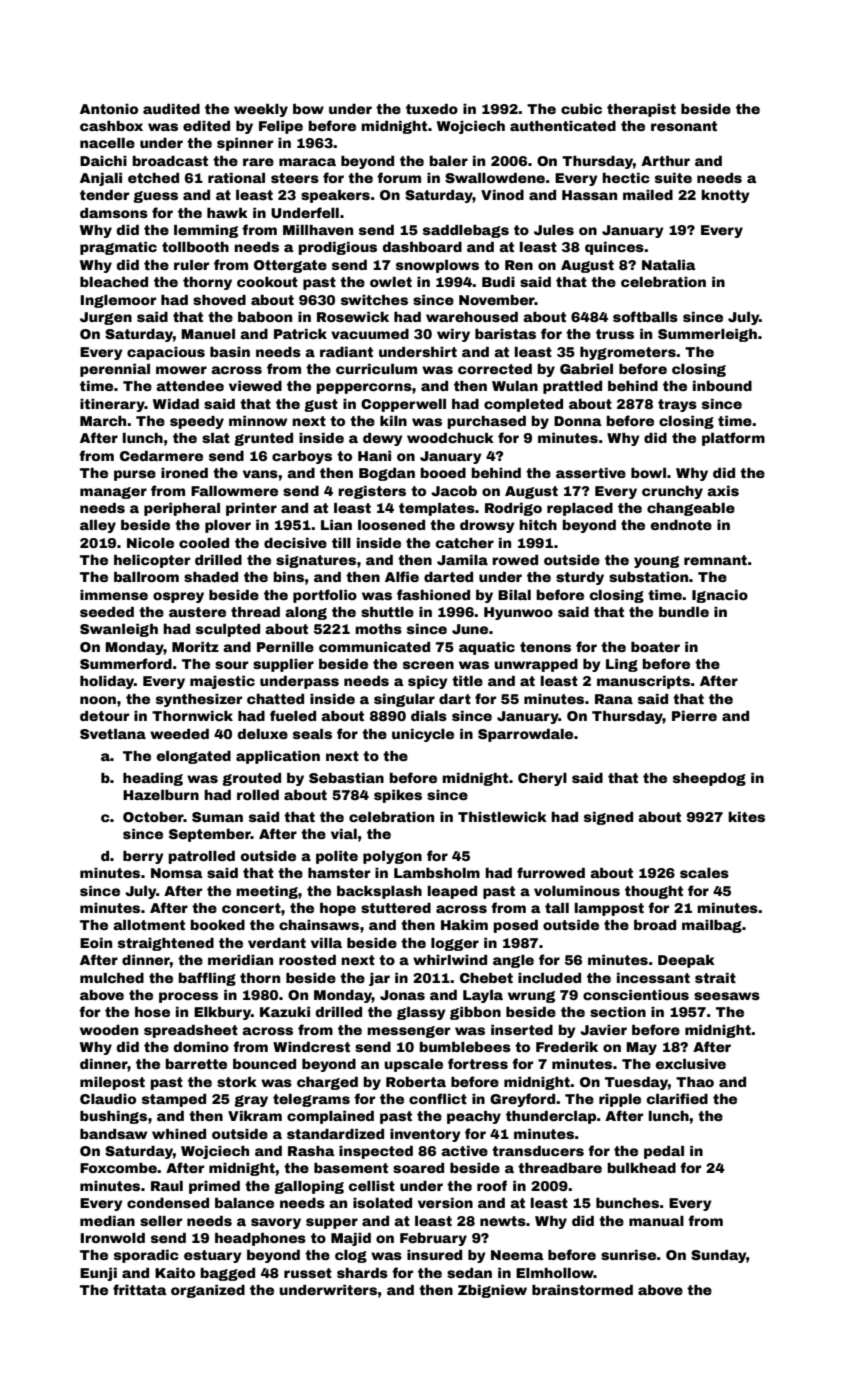 The height and width of the screenshot is (1400, 849). Describe the element at coordinates (618, 1012) in the screenshot. I see `section` at that location.
